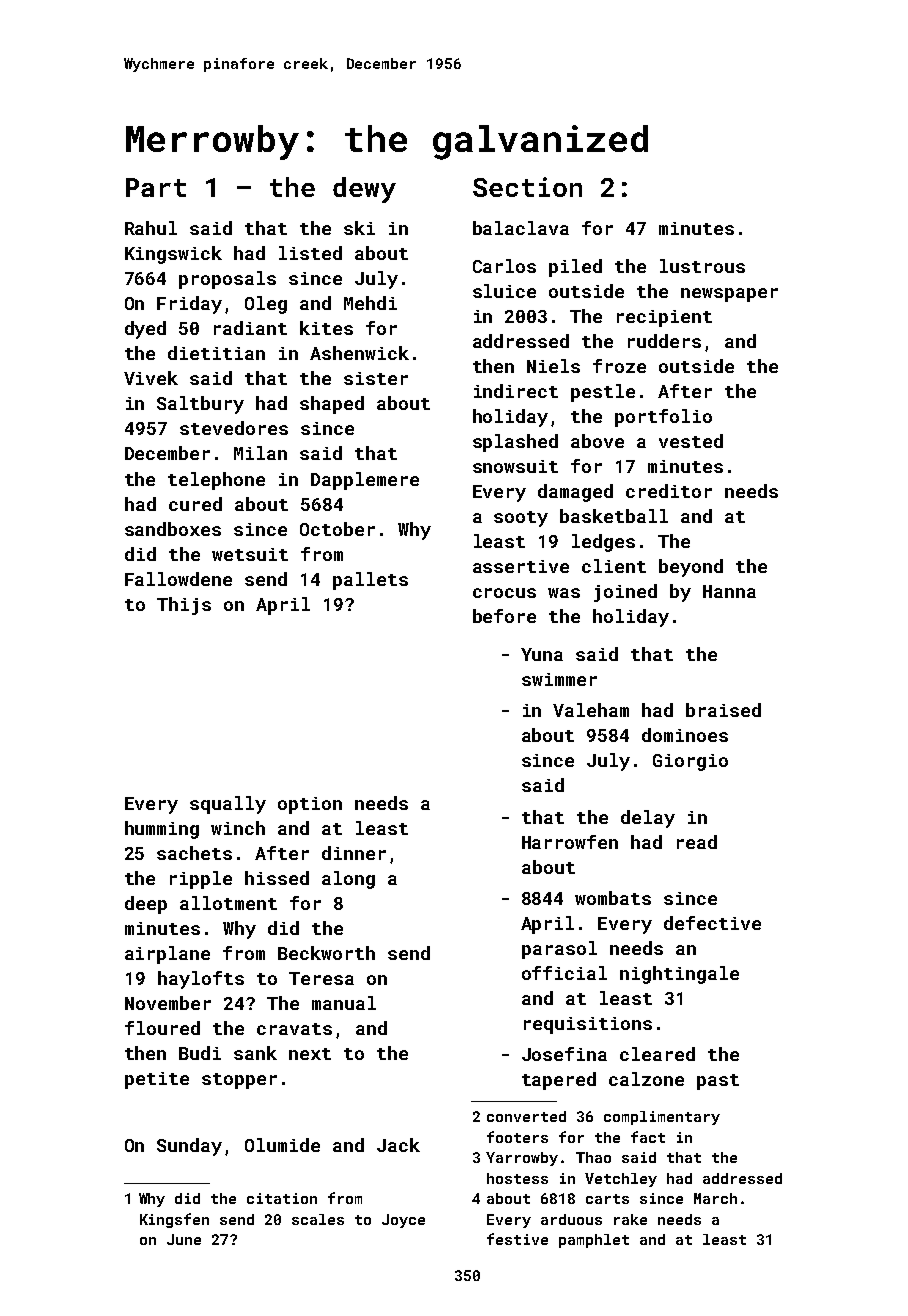 The height and width of the screenshot is (1316, 908). Describe the element at coordinates (294, 1029) in the screenshot. I see `cravats` at that location.
